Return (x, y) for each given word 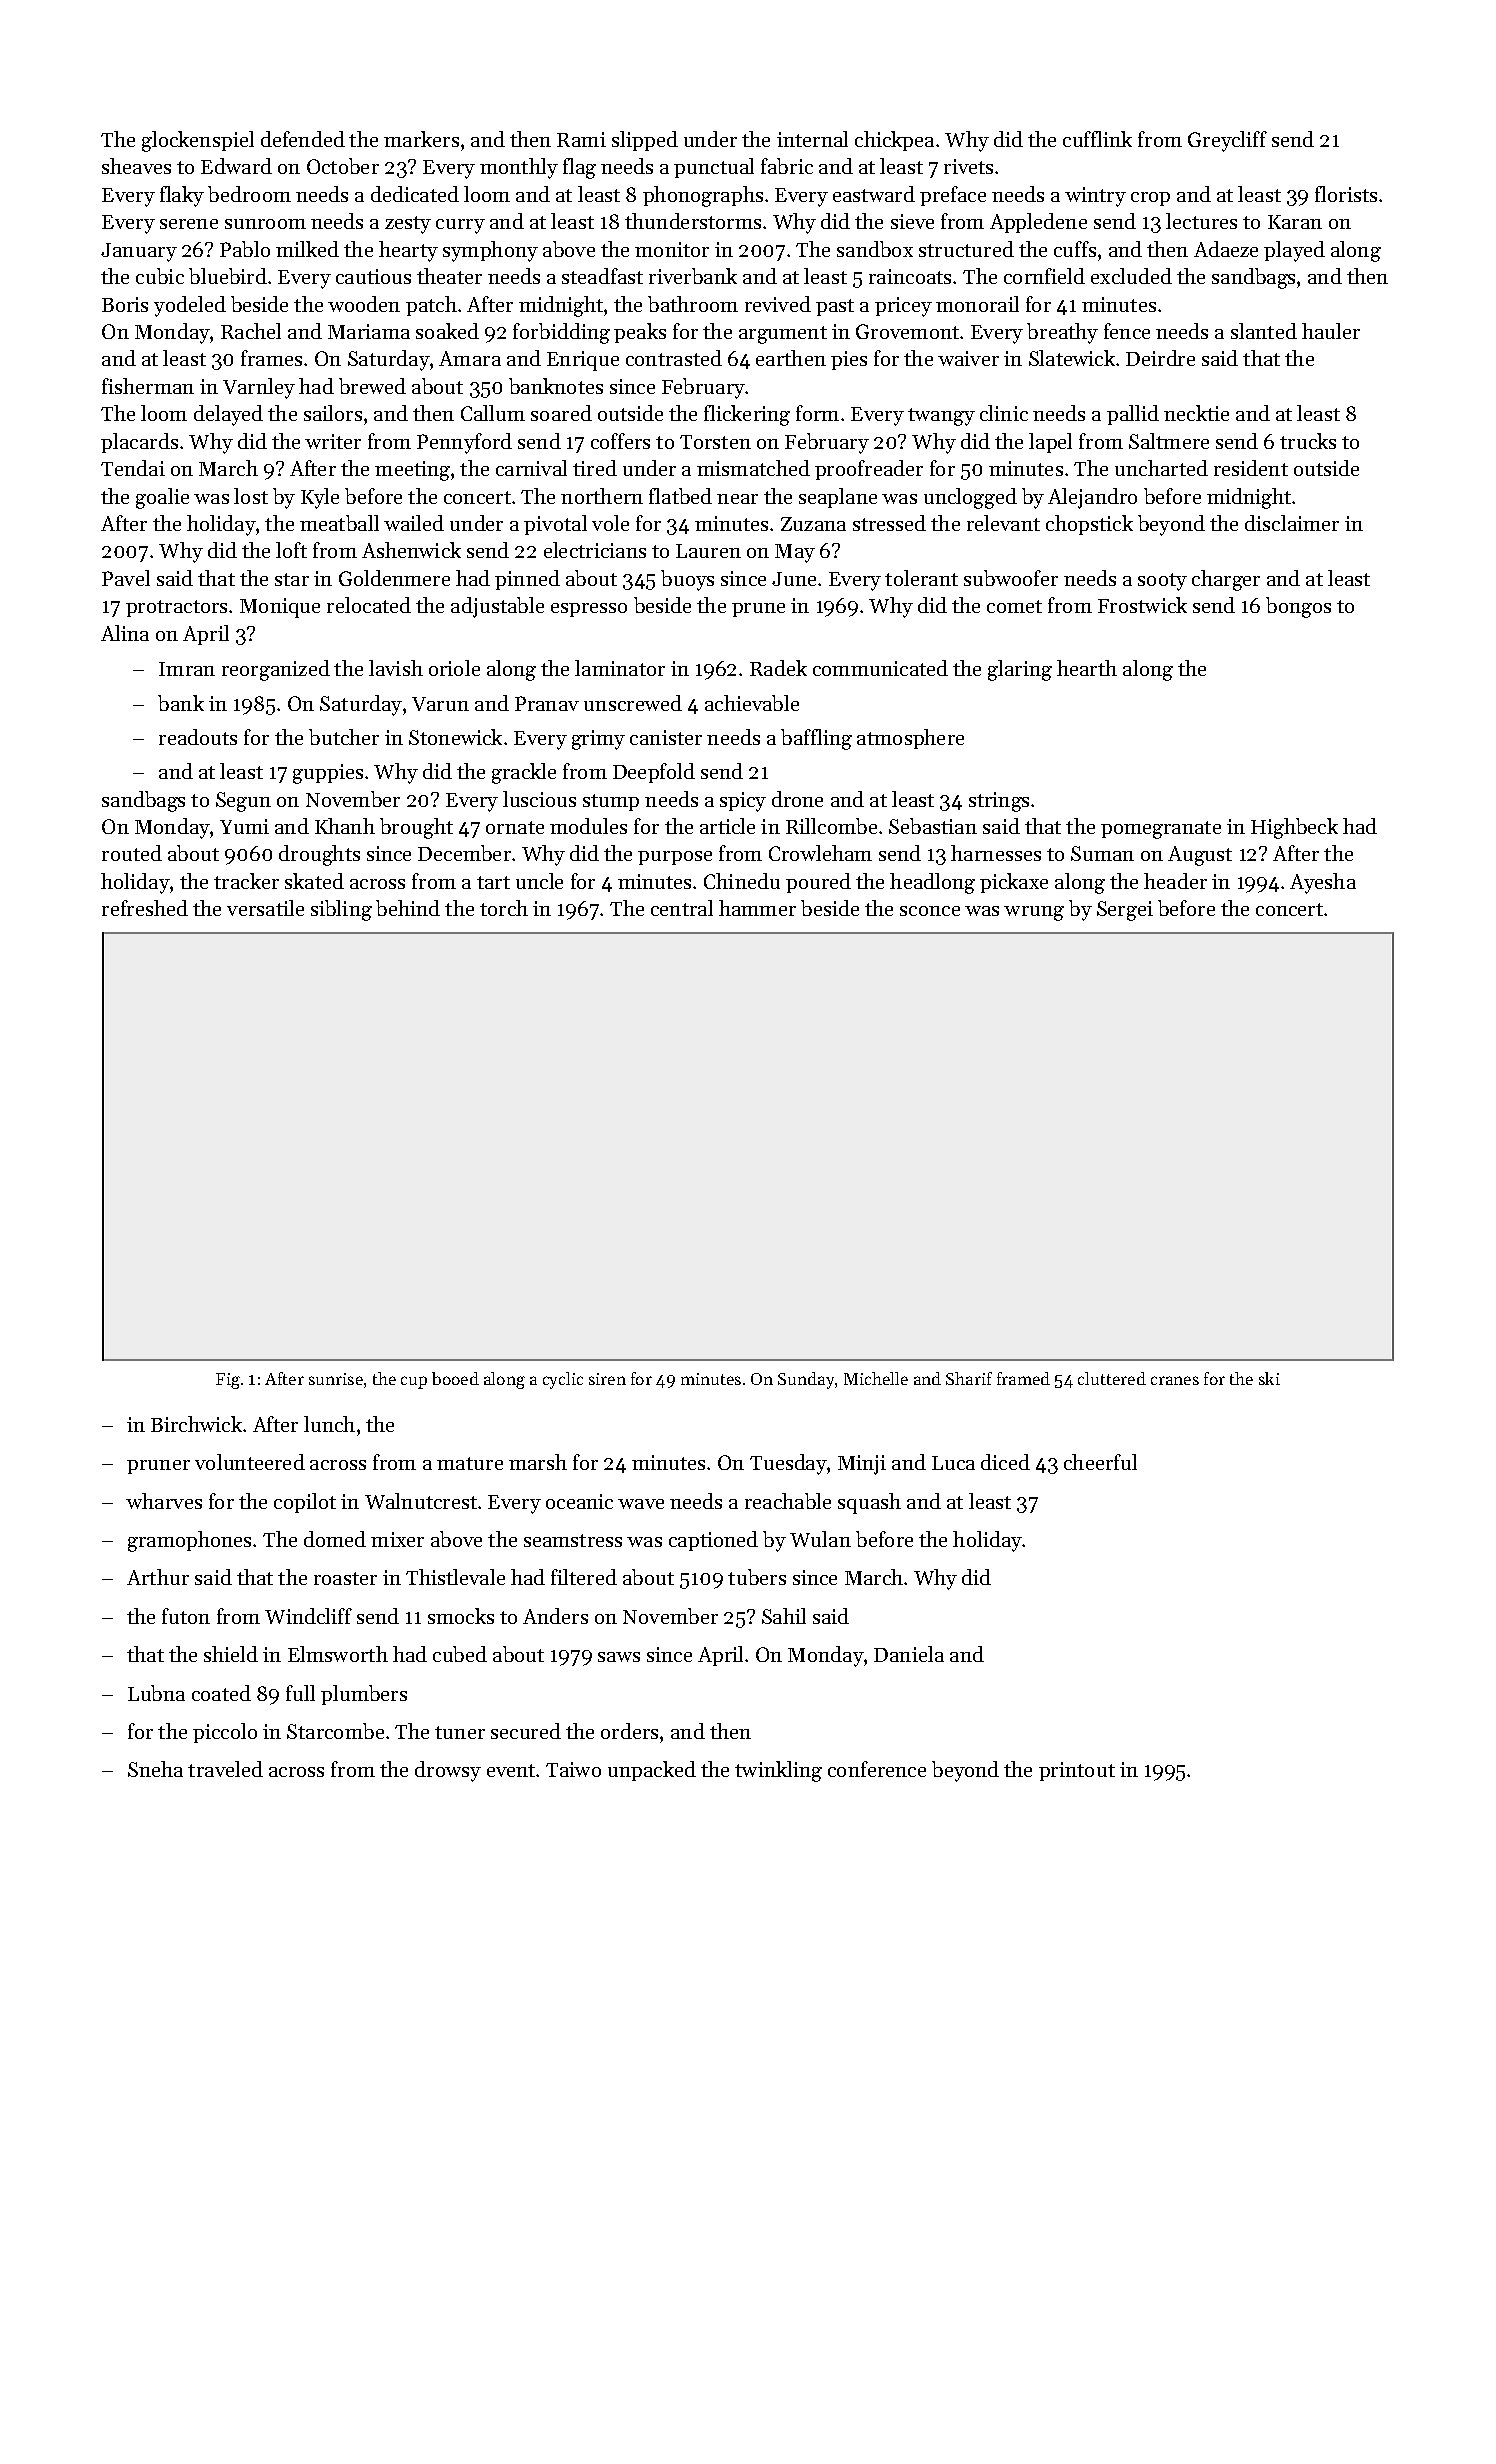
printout (1077, 1771)
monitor (672, 249)
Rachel (251, 331)
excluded (1131, 276)
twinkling (778, 1771)
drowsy (448, 1771)
